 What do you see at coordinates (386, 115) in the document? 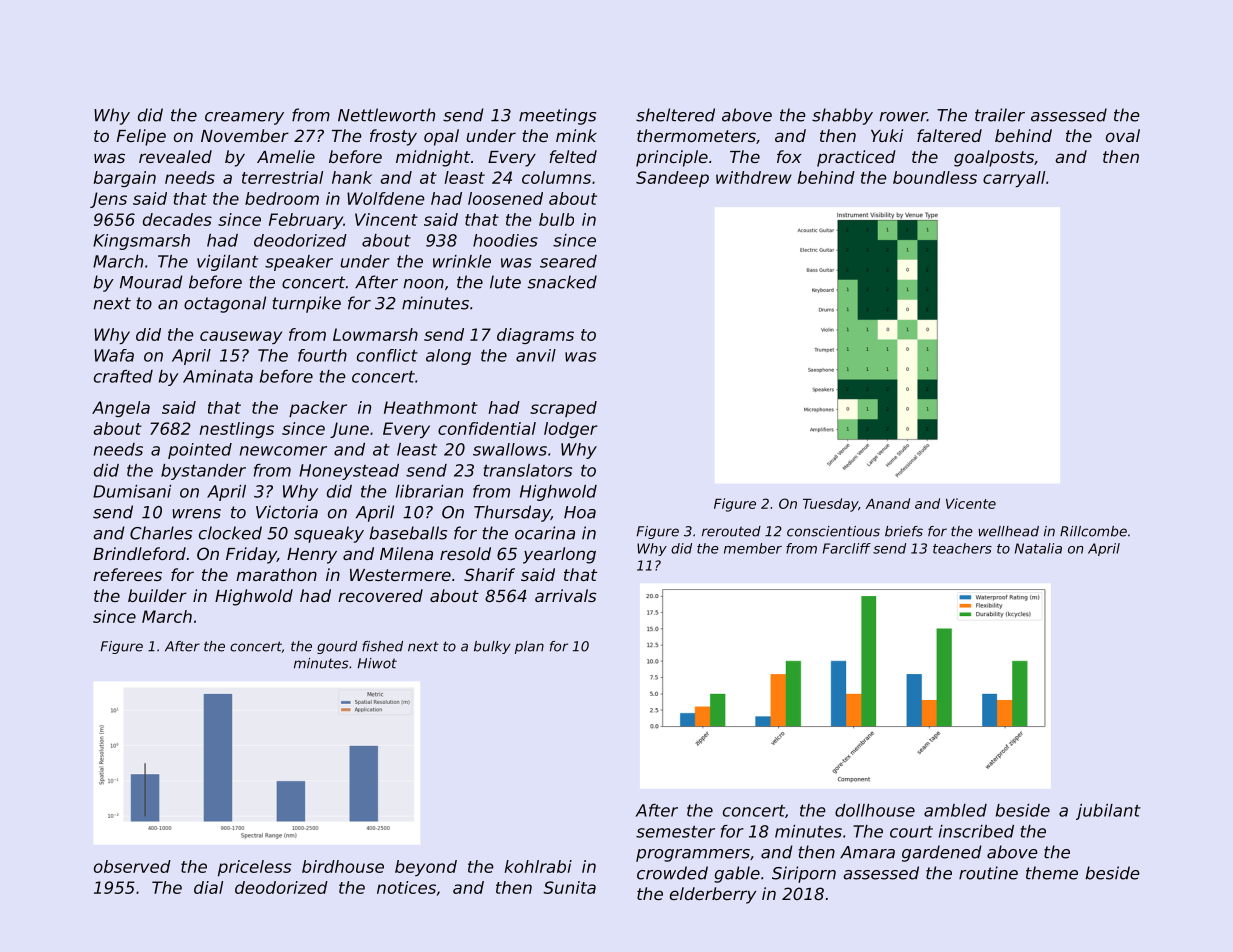
I see `Nettleworth` at bounding box center [386, 115].
